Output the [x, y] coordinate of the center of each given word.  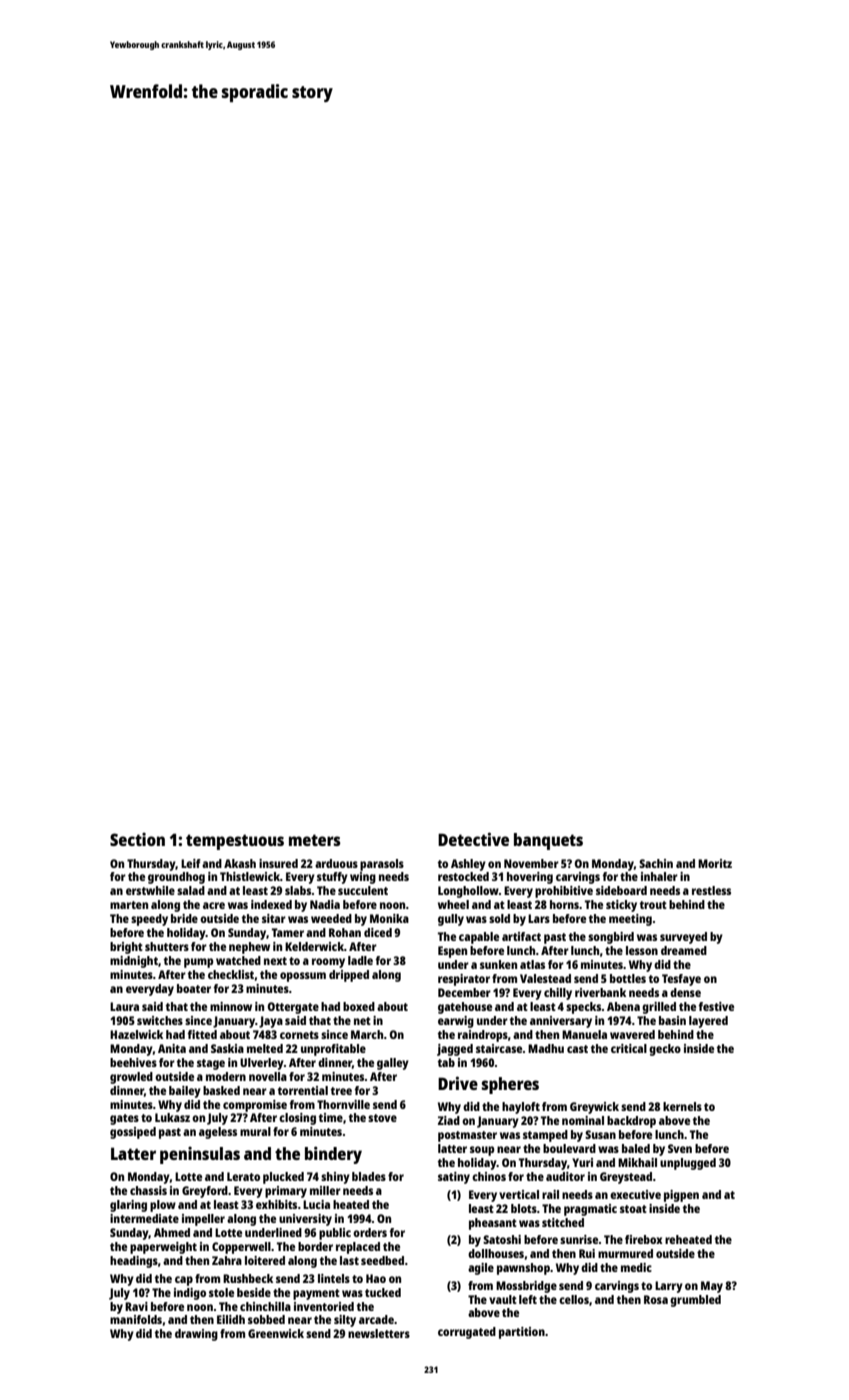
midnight [134, 962]
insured [278, 863]
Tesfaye [681, 980]
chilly [558, 994]
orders [370, 1232]
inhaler [659, 876]
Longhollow [468, 892]
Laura [124, 1006]
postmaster [467, 1136]
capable [479, 938]
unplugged [688, 1164]
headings [134, 1262]
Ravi [136, 1306]
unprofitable [333, 1050]
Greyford [205, 1192]
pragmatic [590, 1210]
